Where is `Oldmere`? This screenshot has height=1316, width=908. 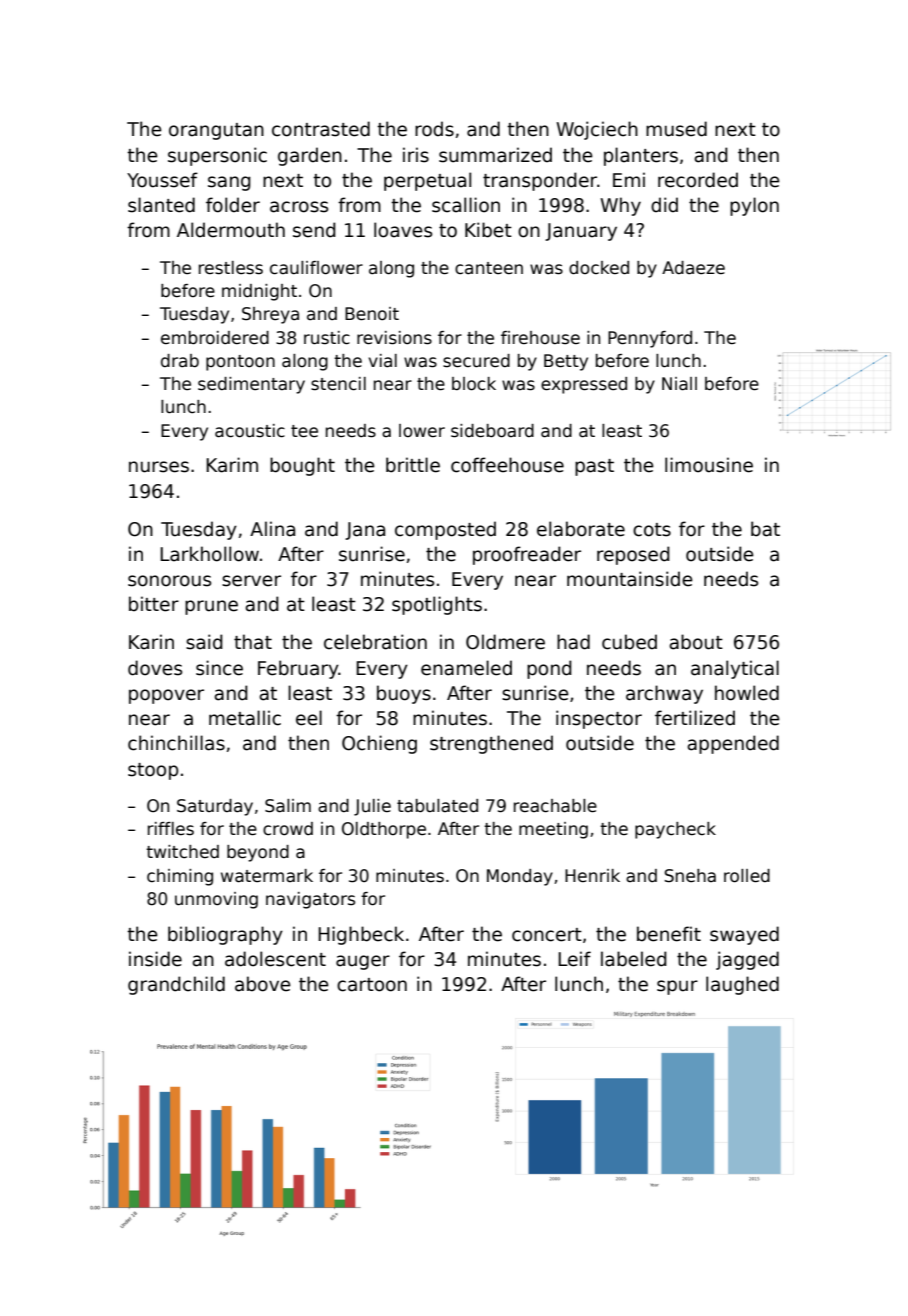 Oldmere is located at coordinates (505, 642).
